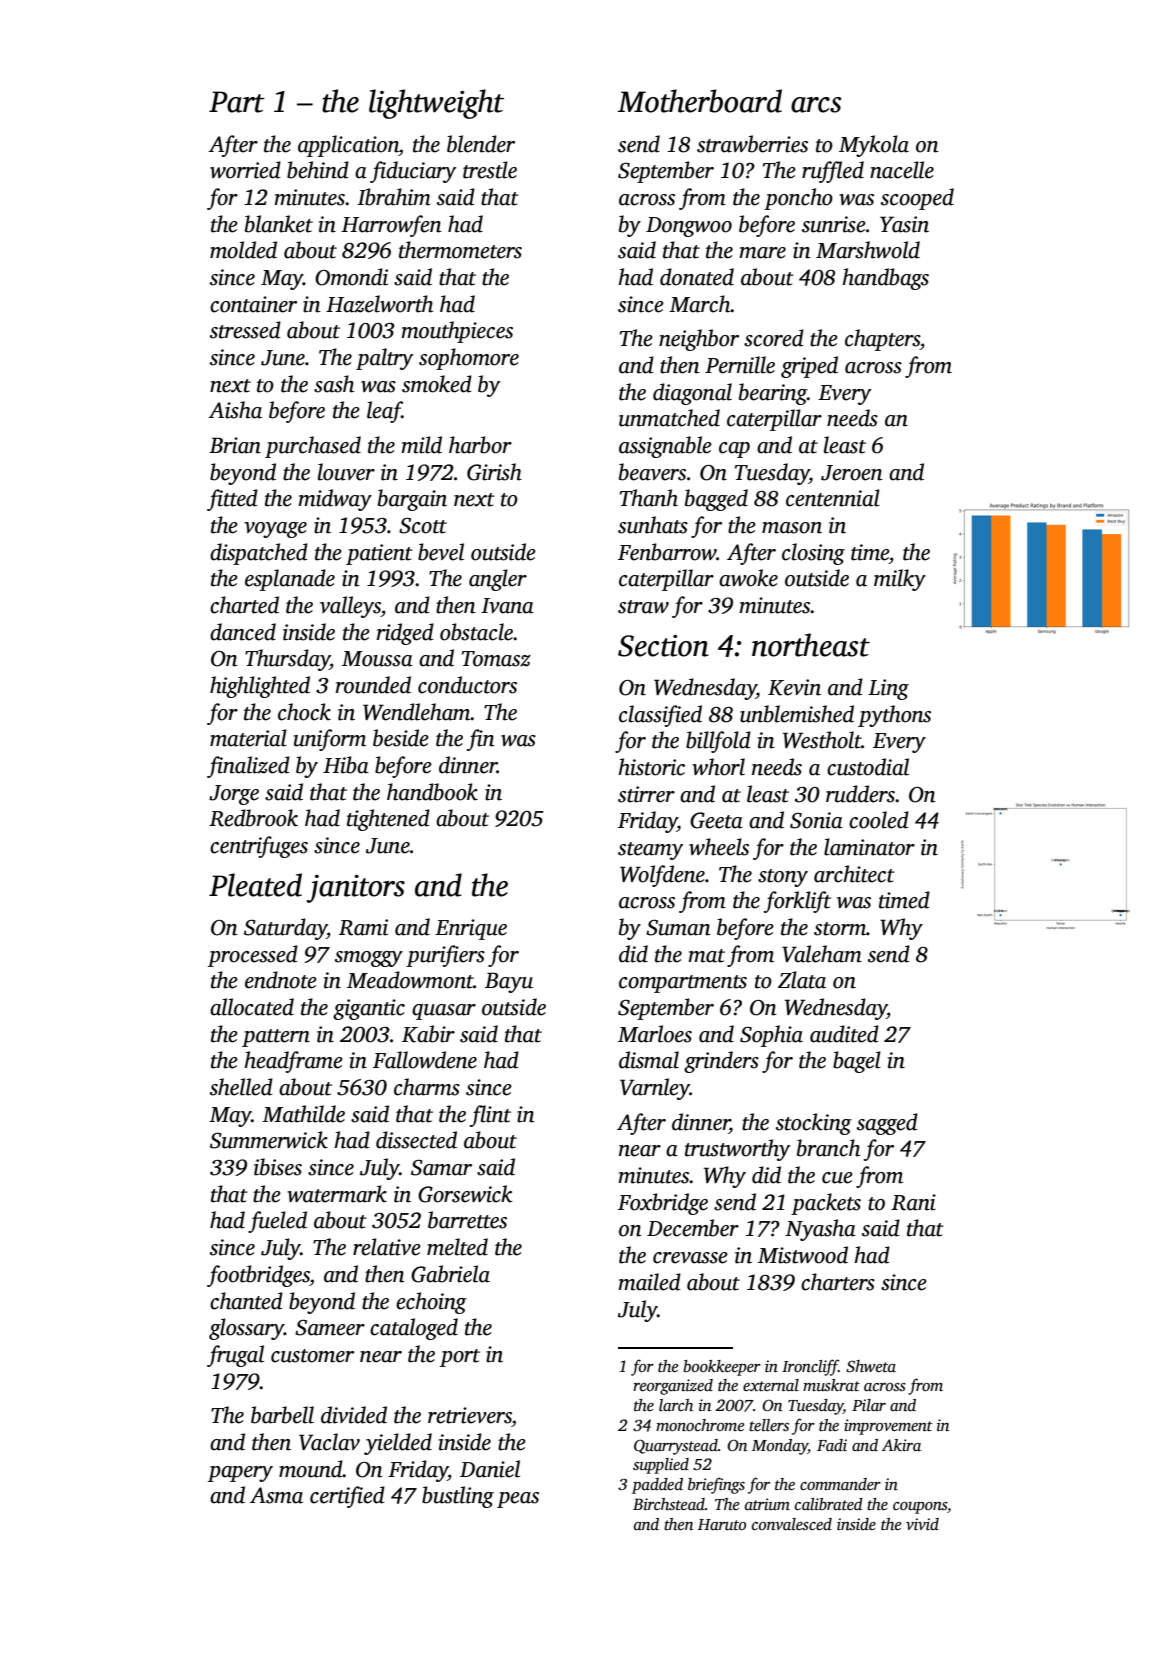 The width and height of the image is (1165, 1654). Describe the element at coordinates (700, 101) in the image. I see `Motherboard` at that location.
